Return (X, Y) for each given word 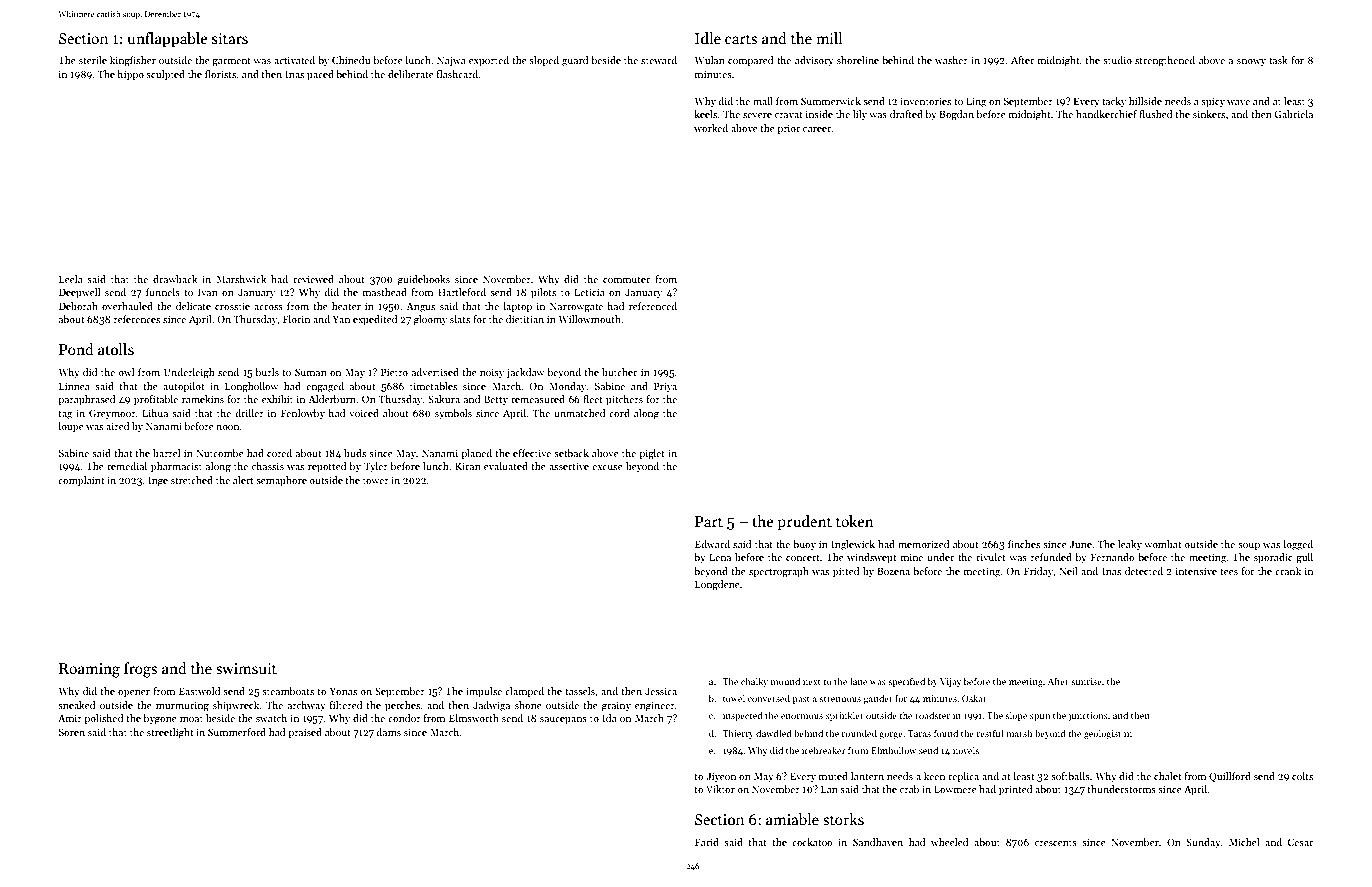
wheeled (949, 842)
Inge (158, 481)
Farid (707, 842)
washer (951, 60)
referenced (653, 306)
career (817, 129)
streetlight (170, 733)
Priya (665, 387)
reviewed (313, 279)
